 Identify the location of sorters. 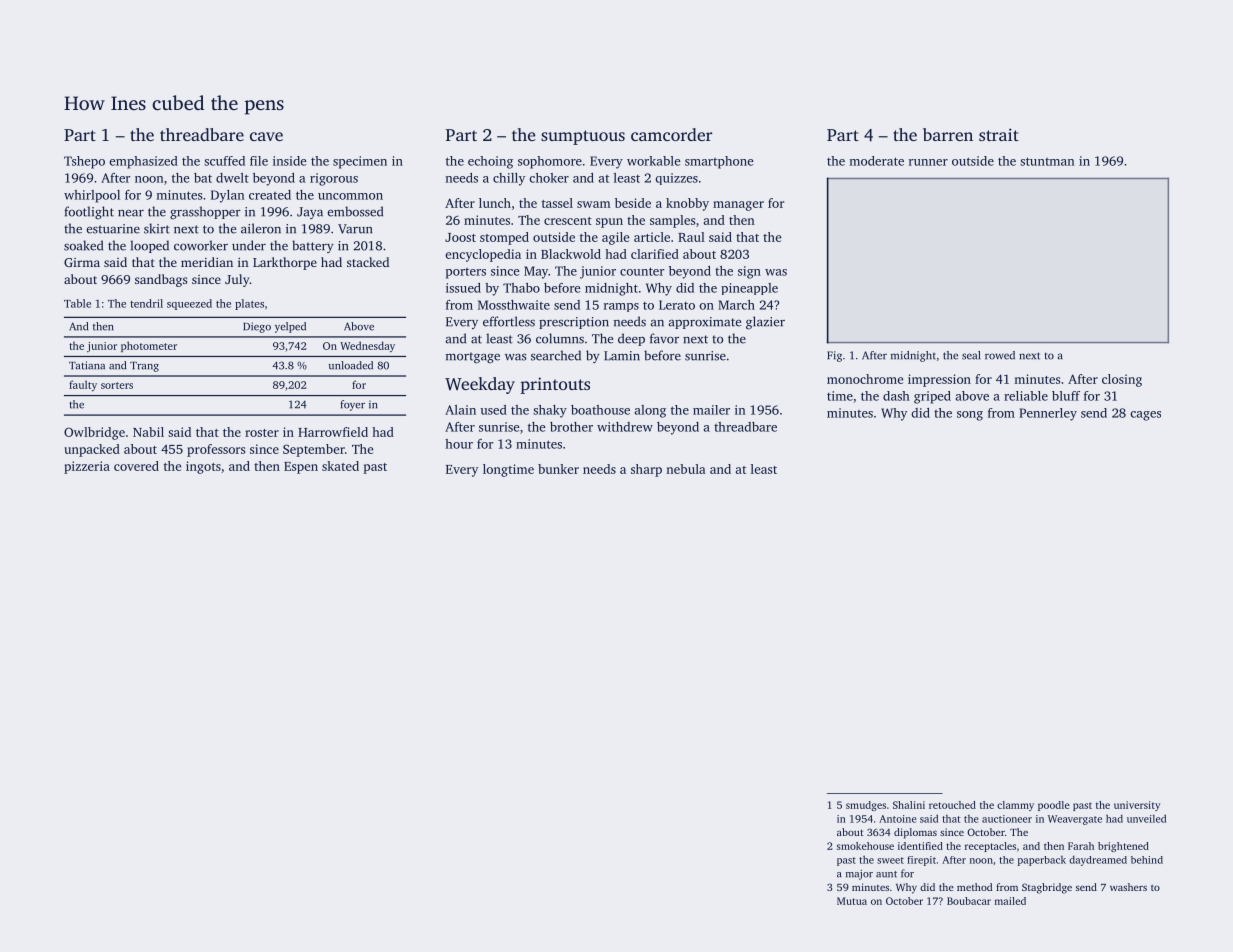
(117, 385).
